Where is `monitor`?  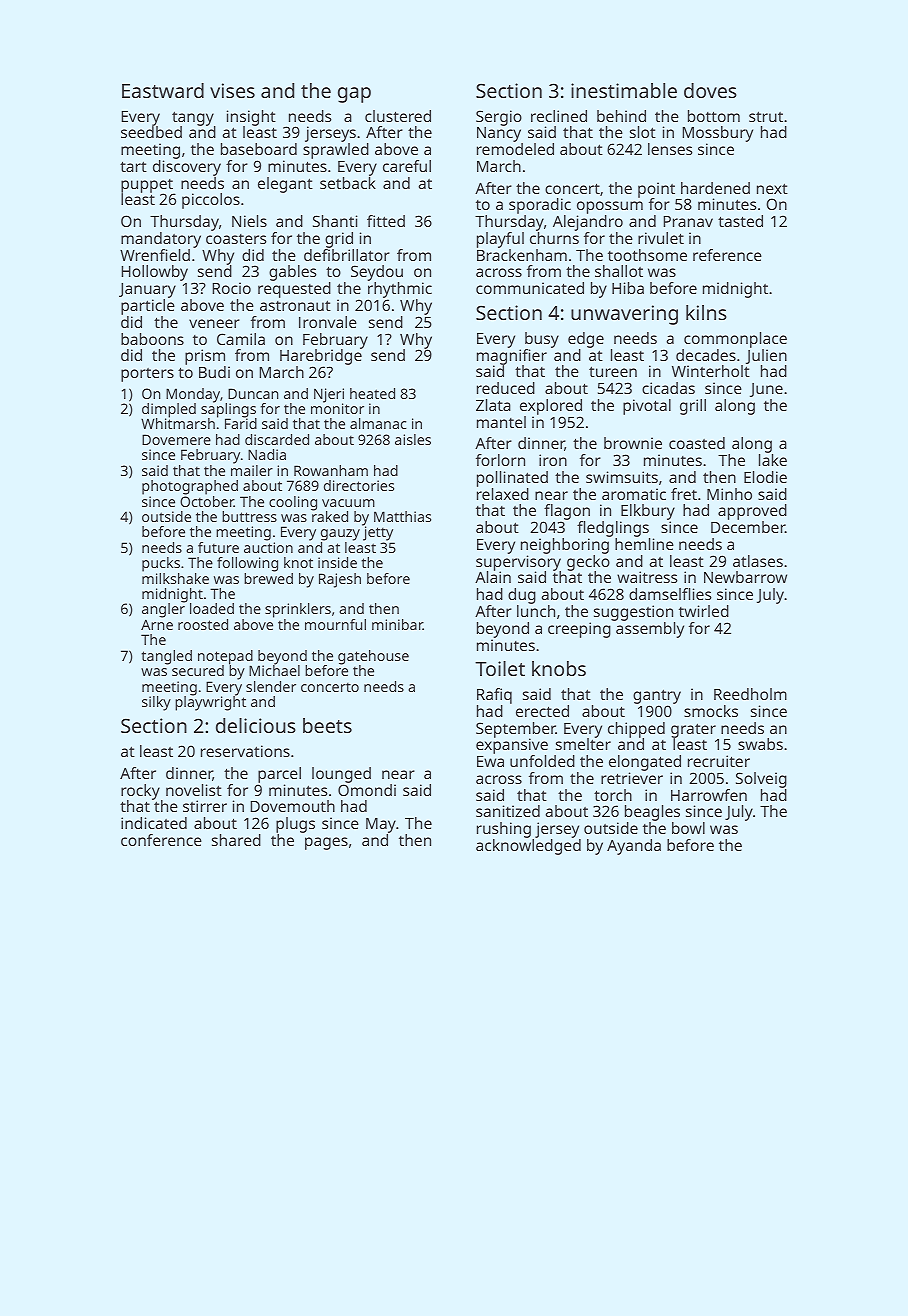
monitor is located at coordinates (337, 408).
